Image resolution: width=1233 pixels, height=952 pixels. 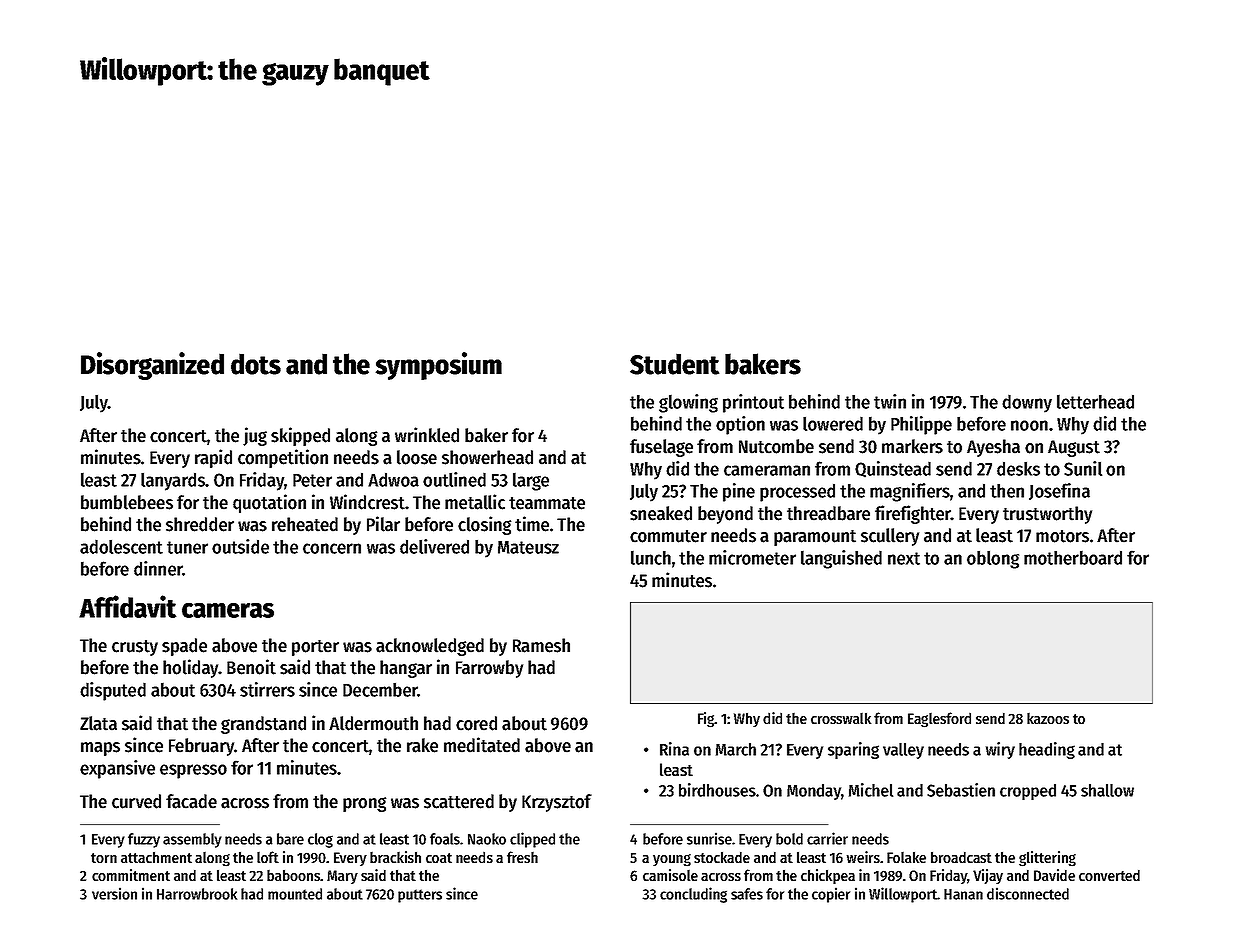 What do you see at coordinates (255, 436) in the screenshot?
I see `jug` at bounding box center [255, 436].
